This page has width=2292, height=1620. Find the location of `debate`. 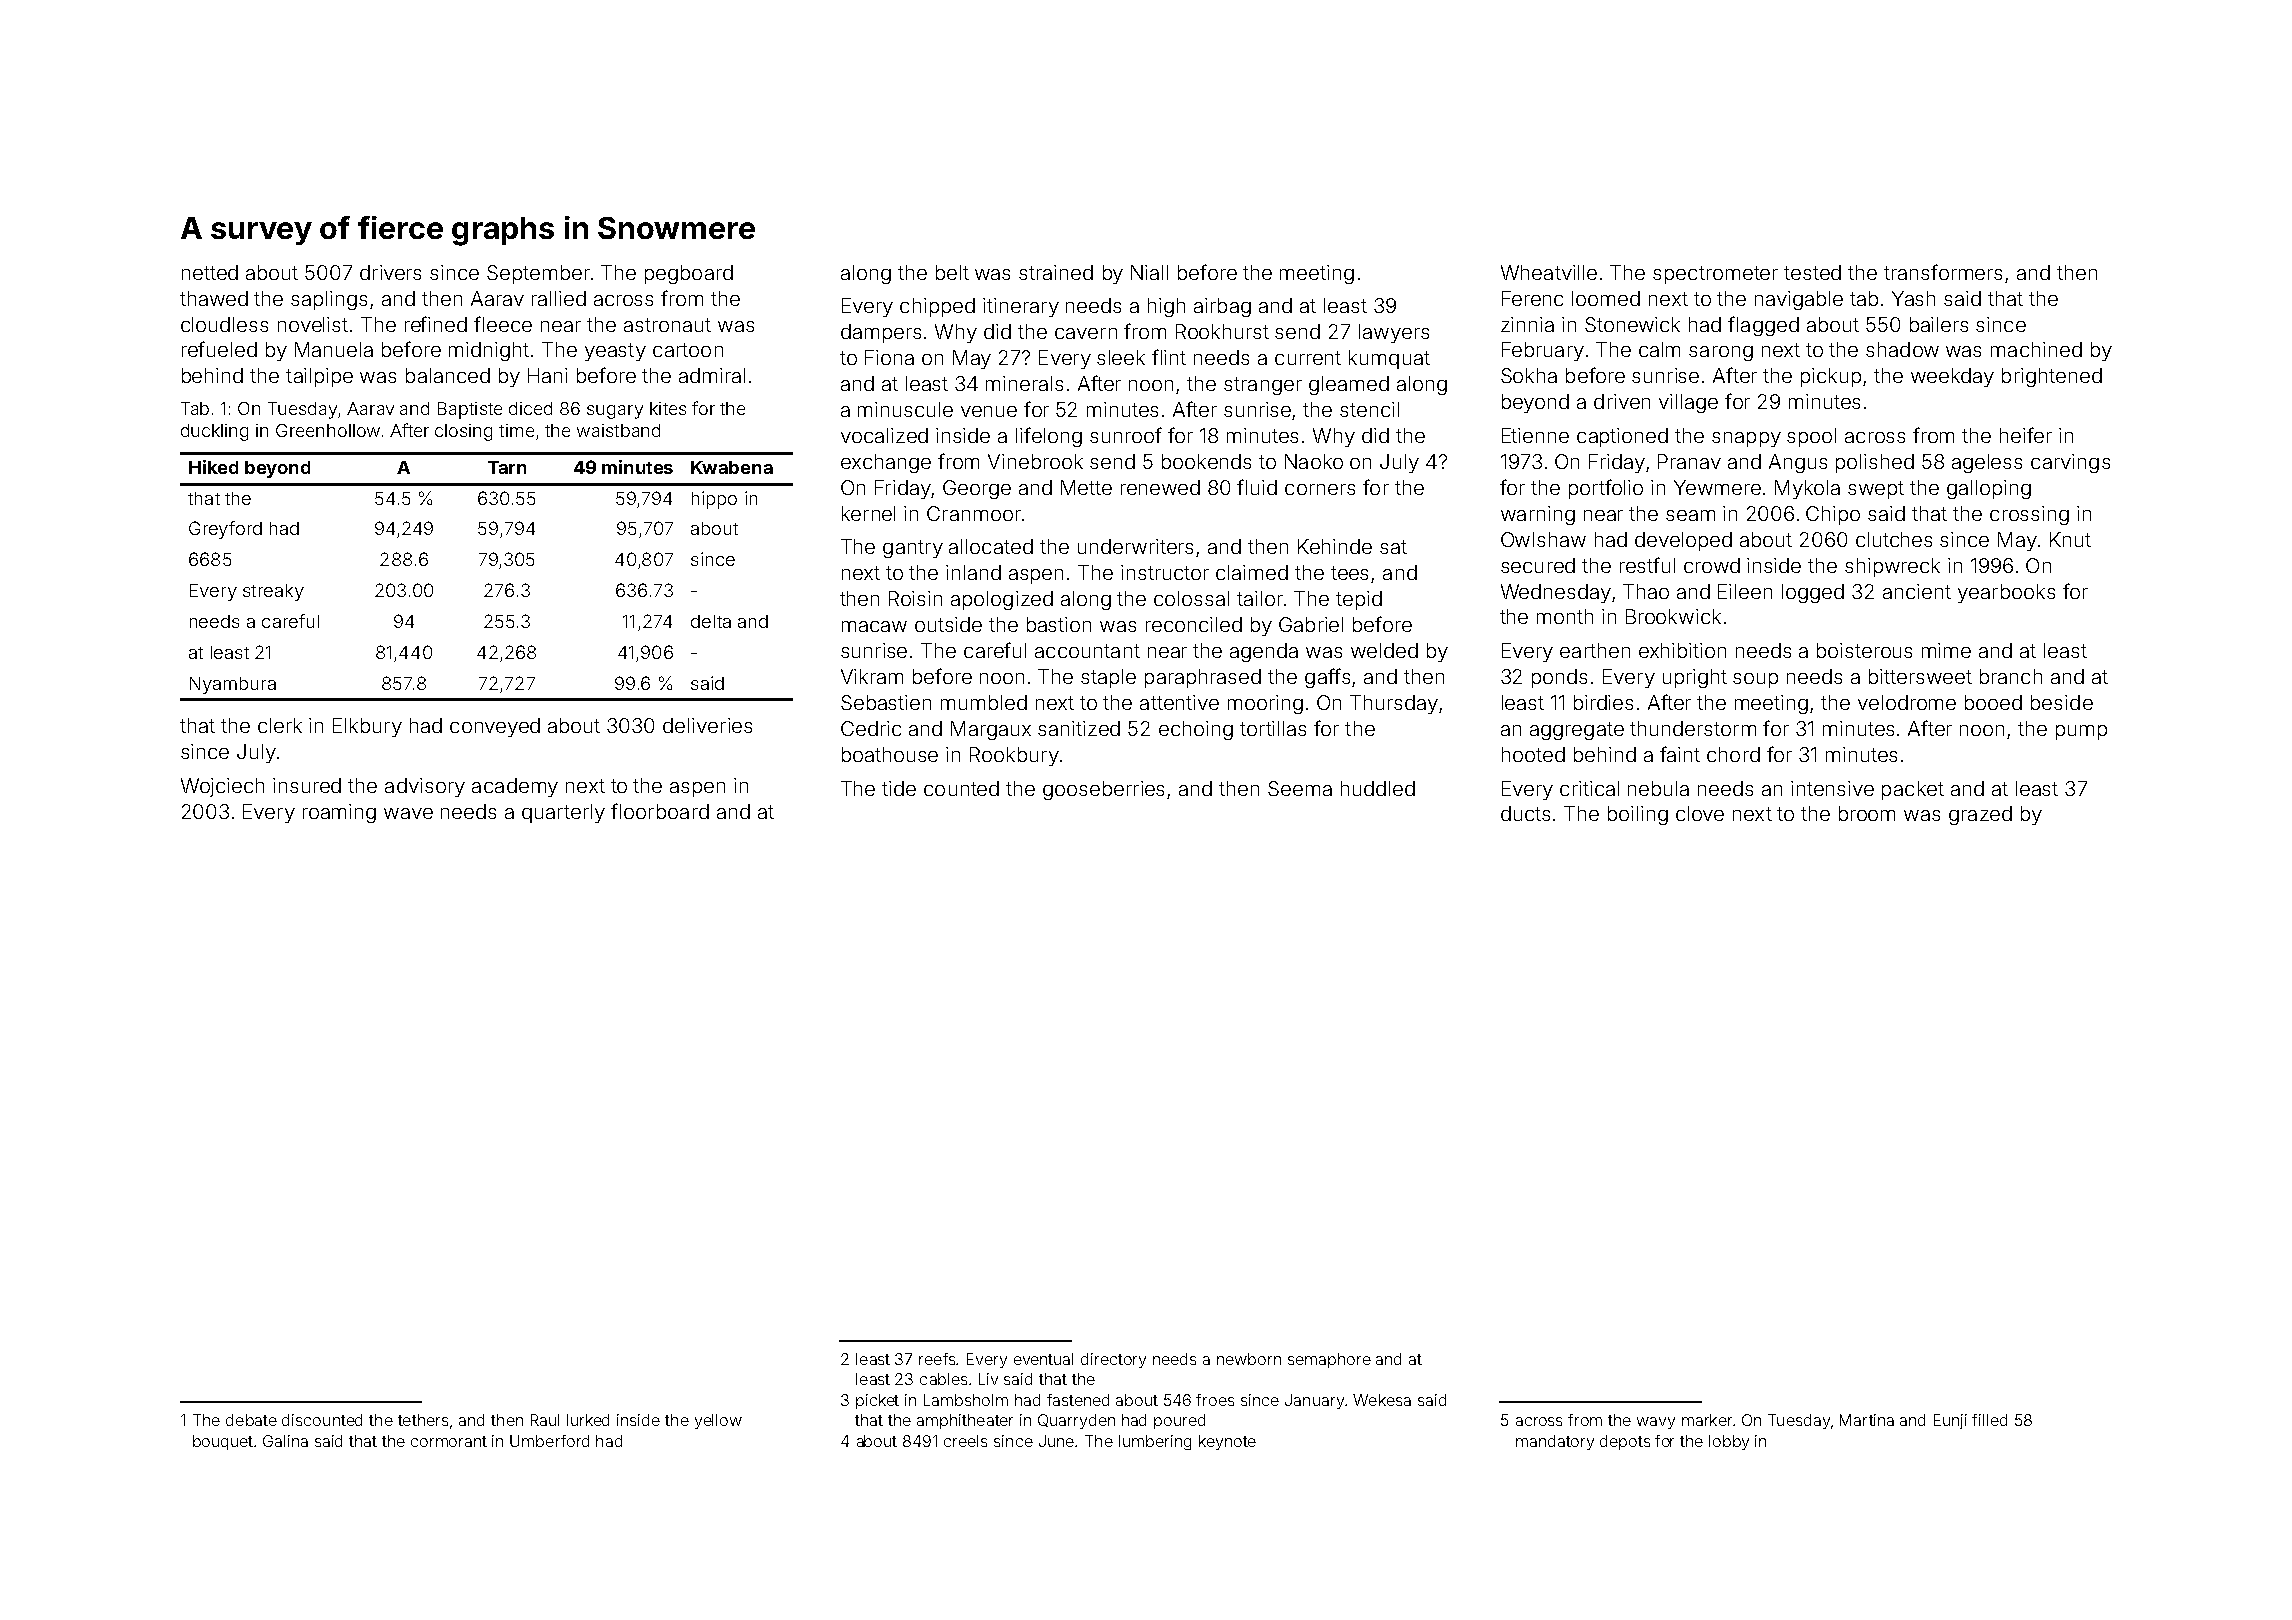

debate is located at coordinates (251, 1420).
